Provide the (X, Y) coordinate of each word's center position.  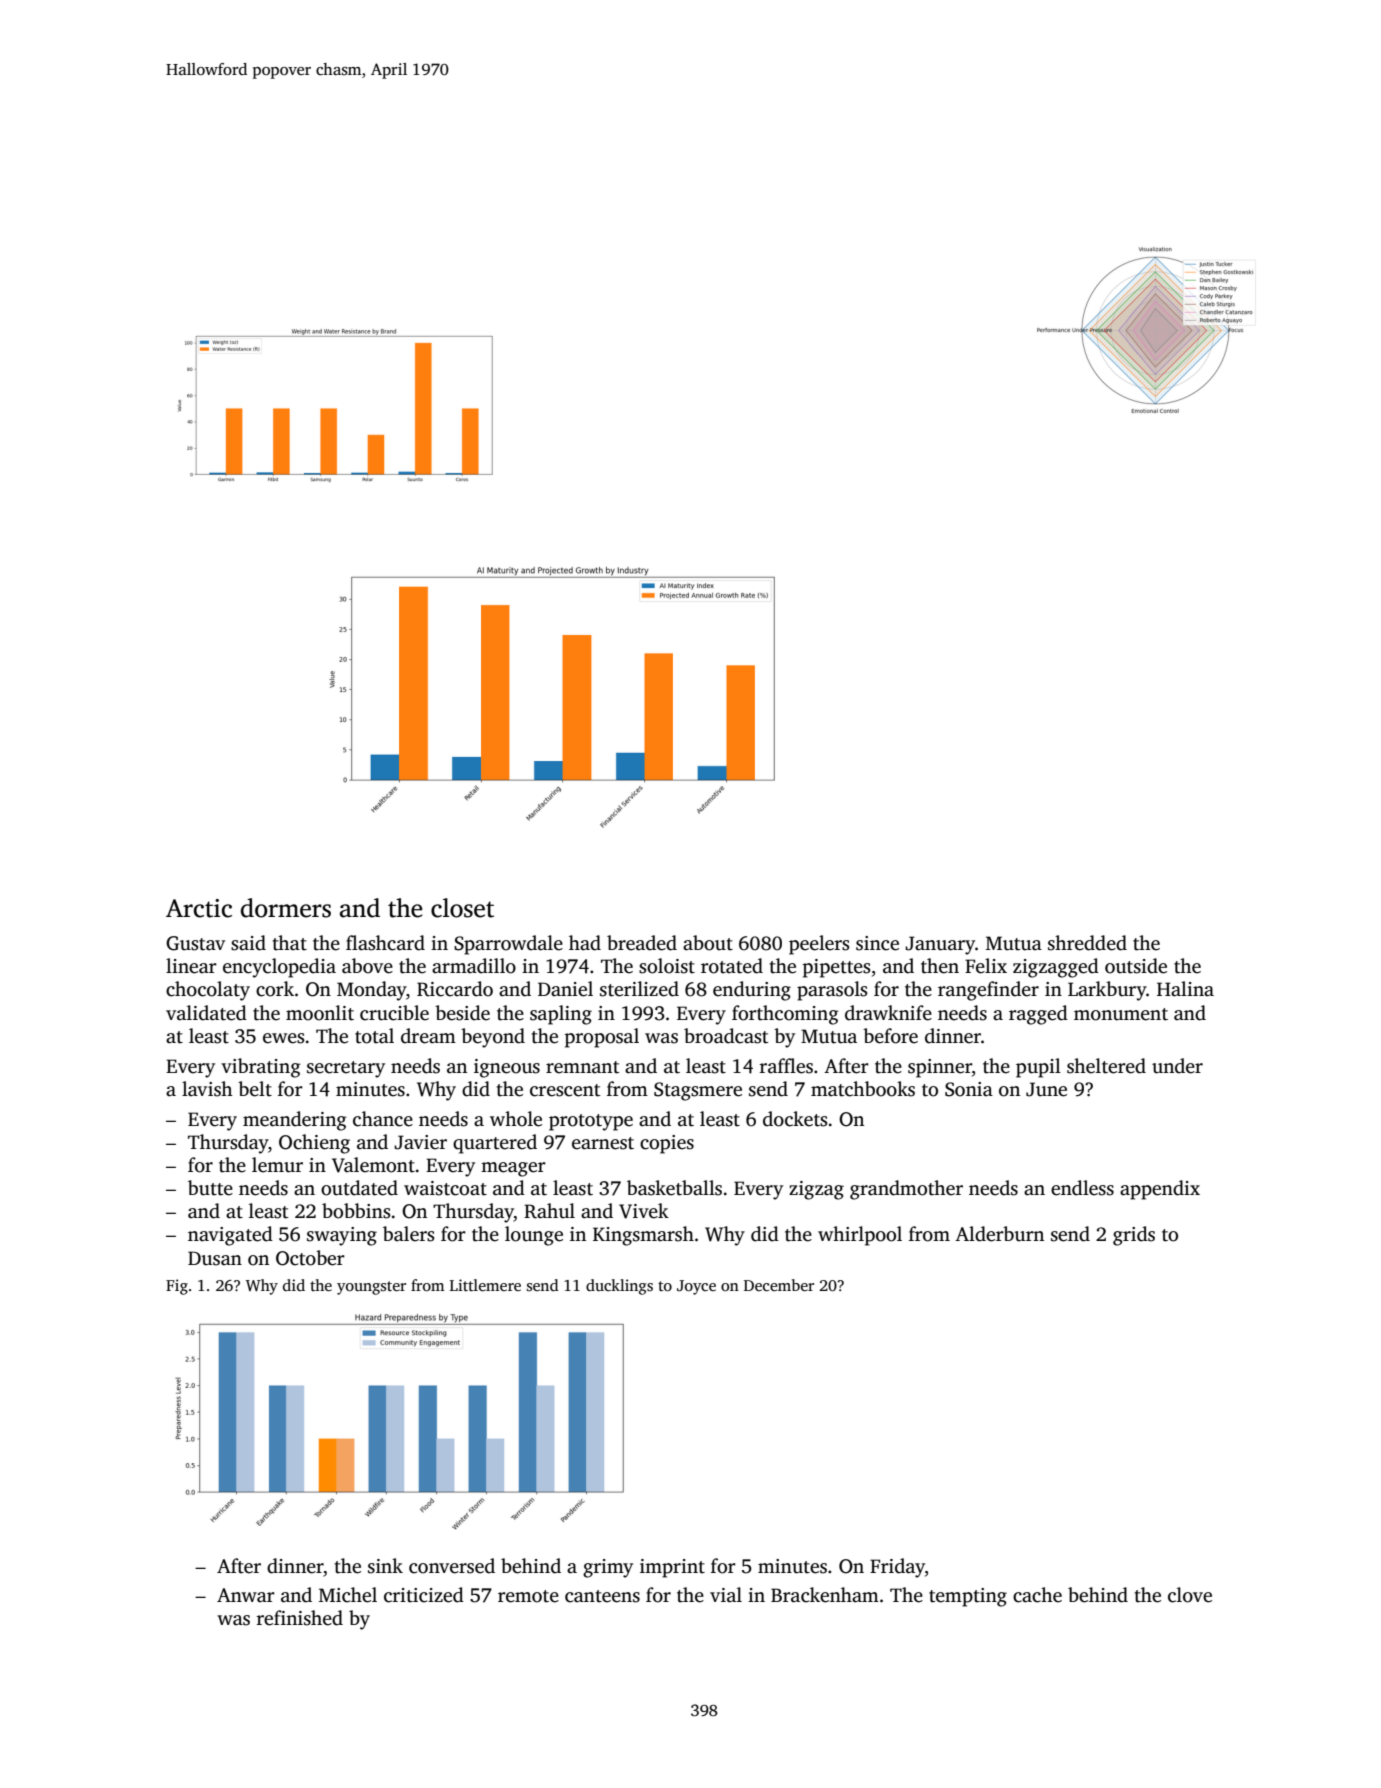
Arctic (199, 908)
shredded (1087, 943)
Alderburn (999, 1234)
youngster (371, 1288)
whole (516, 1119)
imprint (672, 1568)
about (708, 943)
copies (667, 1144)
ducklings (619, 1287)
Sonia (969, 1089)
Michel (348, 1595)
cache (1037, 1595)
